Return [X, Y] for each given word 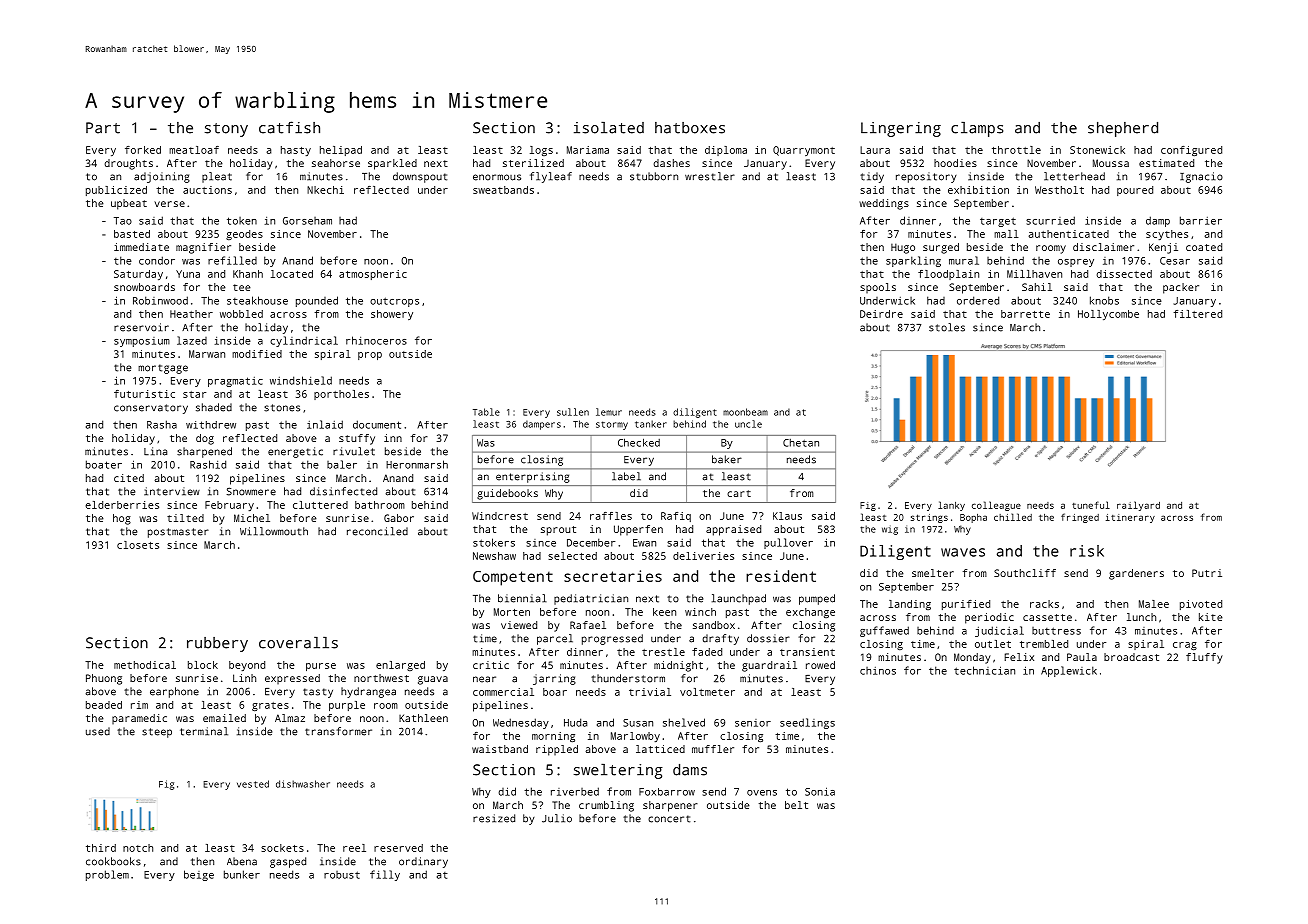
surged [941, 248]
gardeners [1136, 574]
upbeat [129, 204]
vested [253, 784]
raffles [611, 516]
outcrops [394, 302]
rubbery [217, 644]
